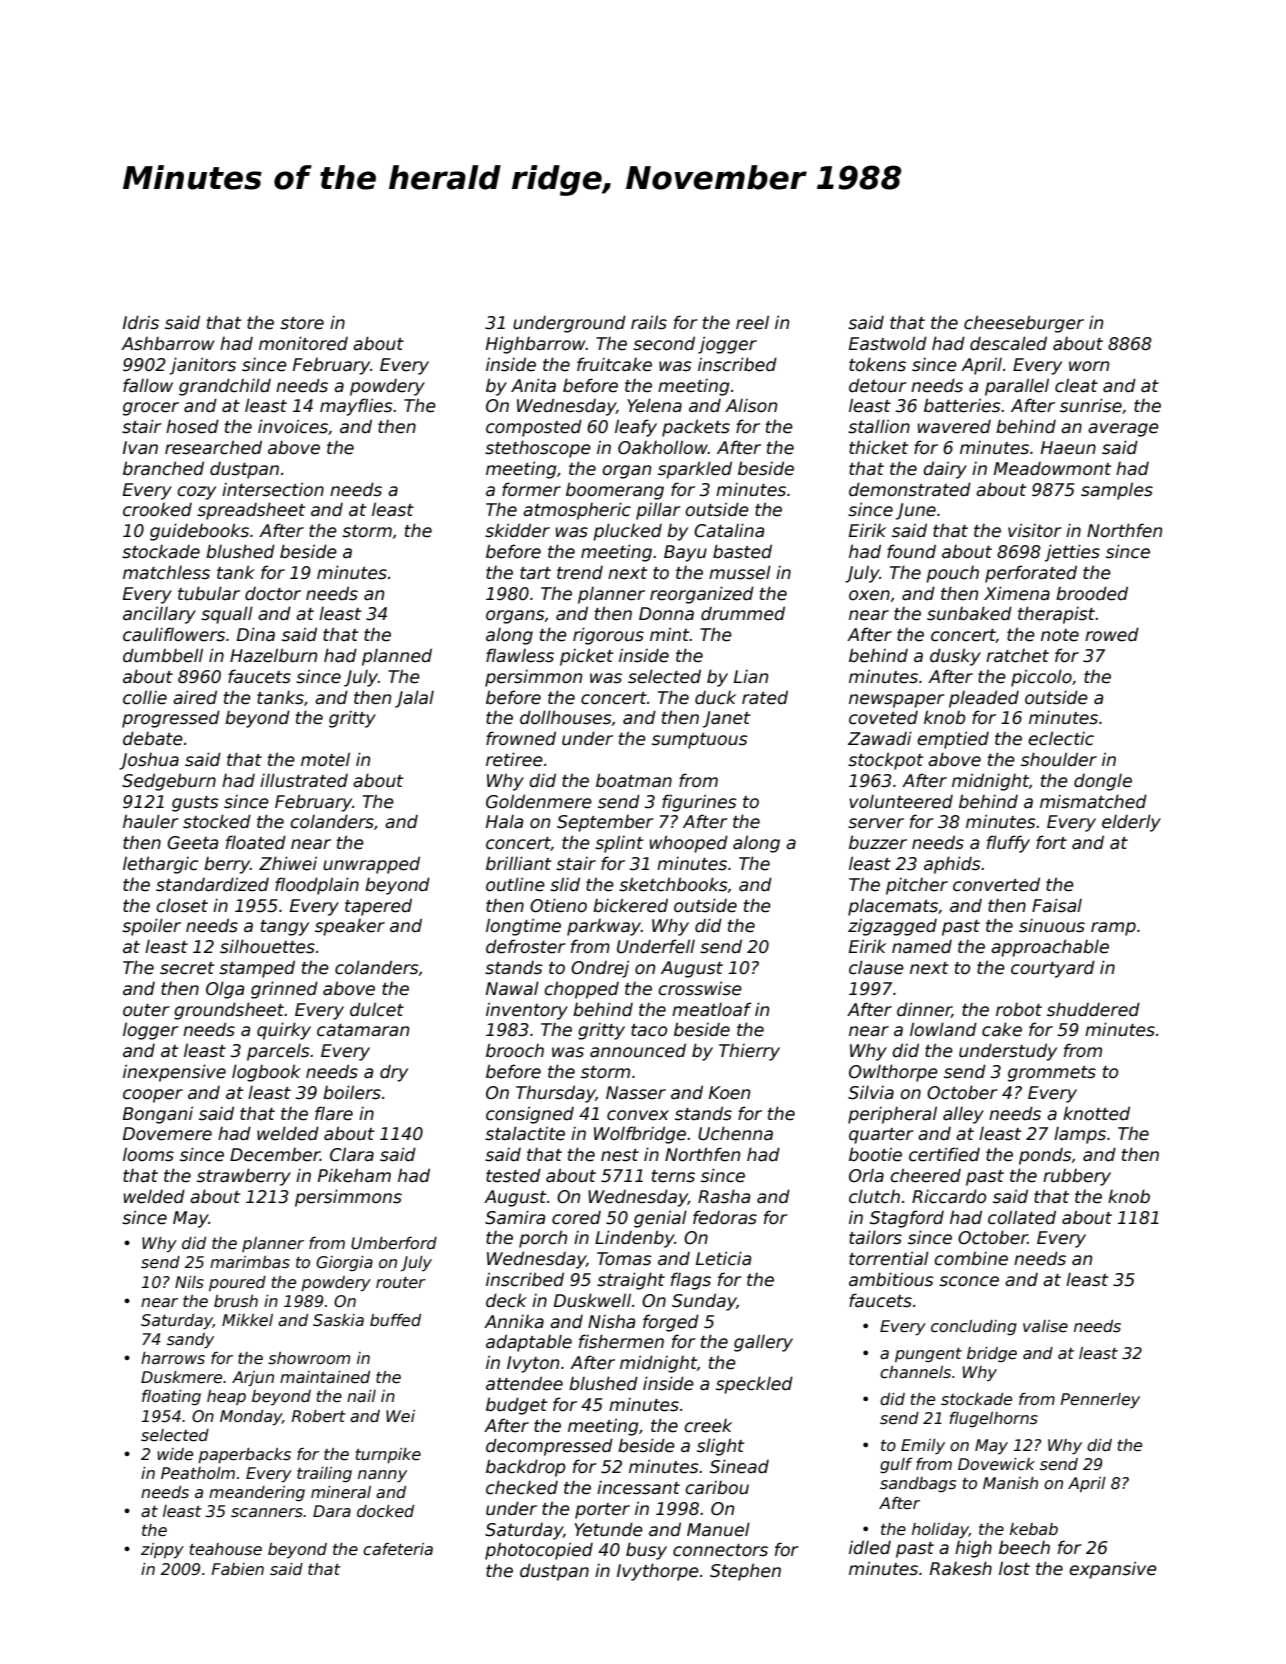 The image size is (1286, 1664). Describe the element at coordinates (237, 1283) in the screenshot. I see `poured` at that location.
